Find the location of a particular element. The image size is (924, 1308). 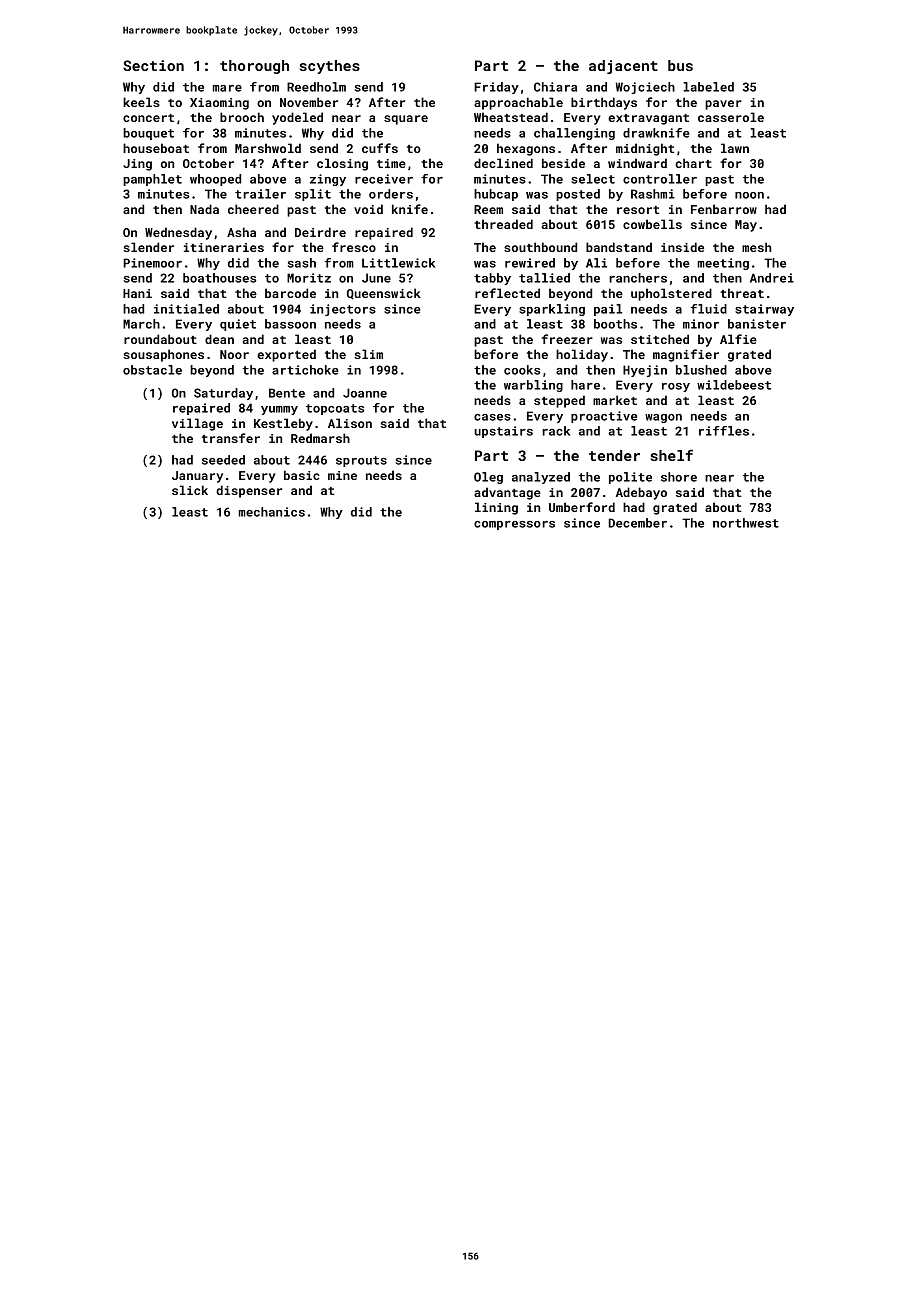

March is located at coordinates (141, 324).
